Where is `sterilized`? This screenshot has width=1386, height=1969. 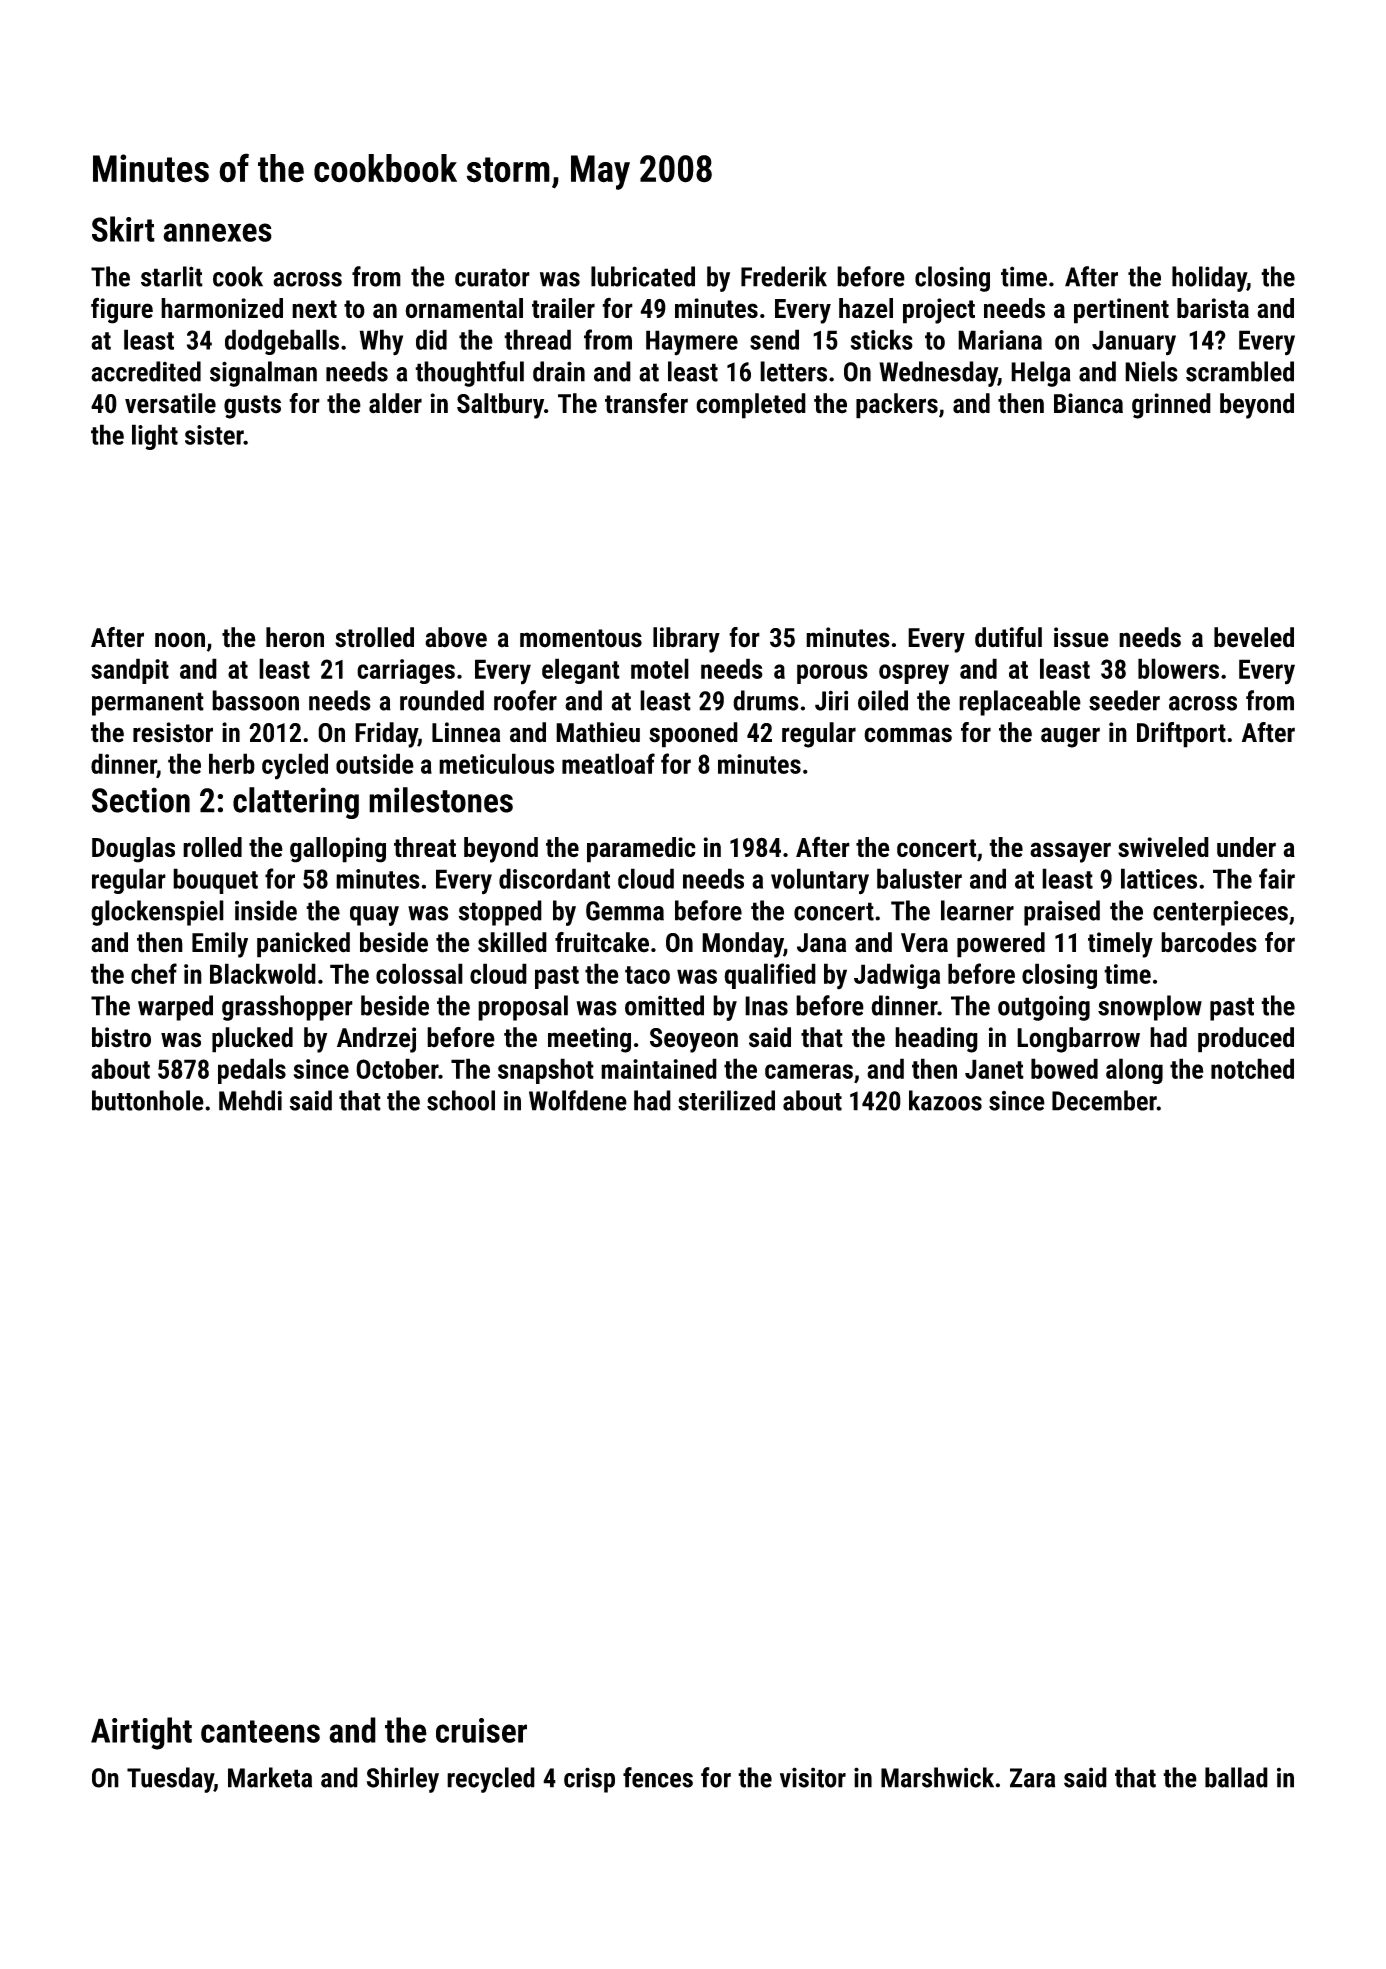 sterilized is located at coordinates (726, 1100).
